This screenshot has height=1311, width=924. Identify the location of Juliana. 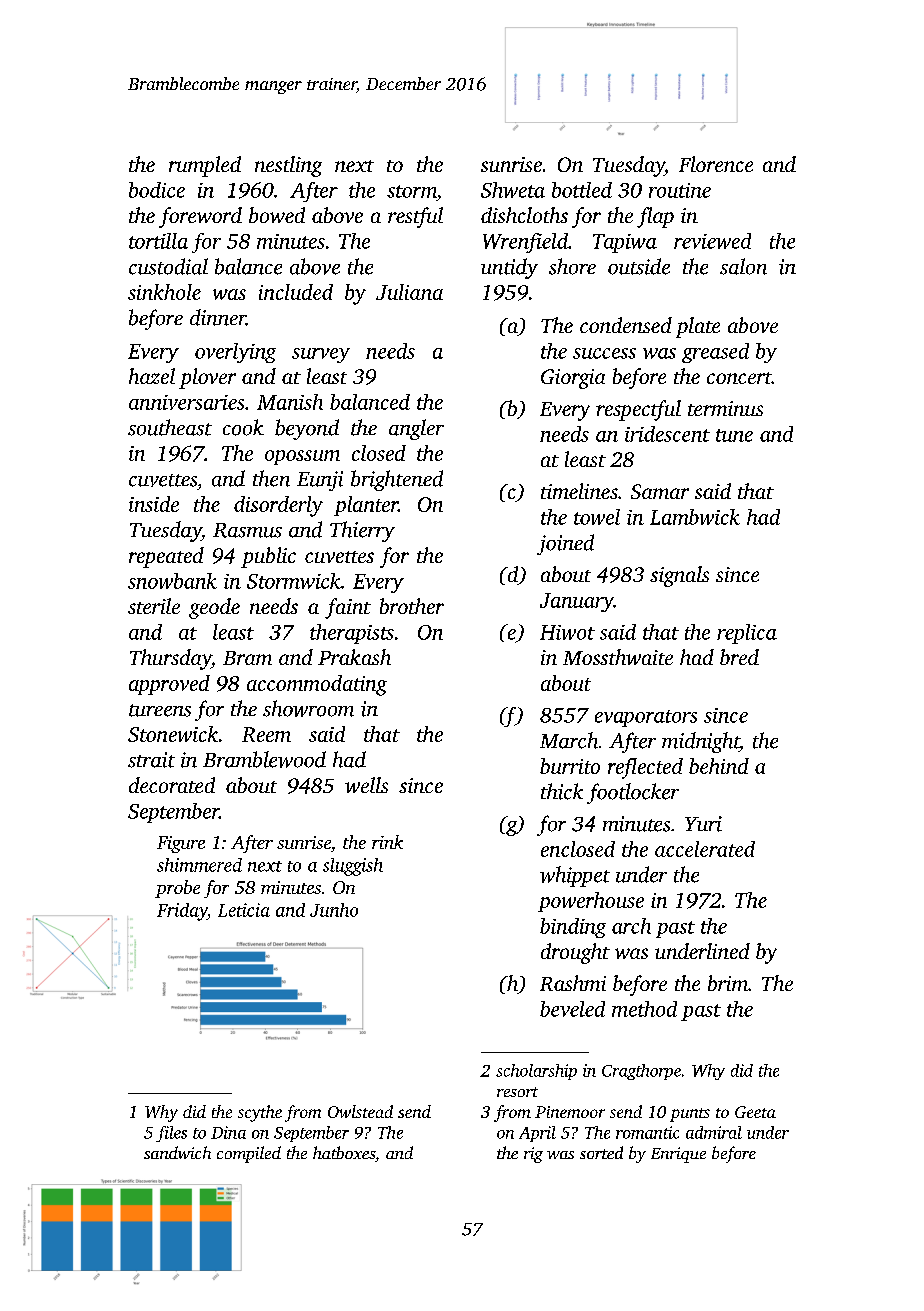
(409, 292).
